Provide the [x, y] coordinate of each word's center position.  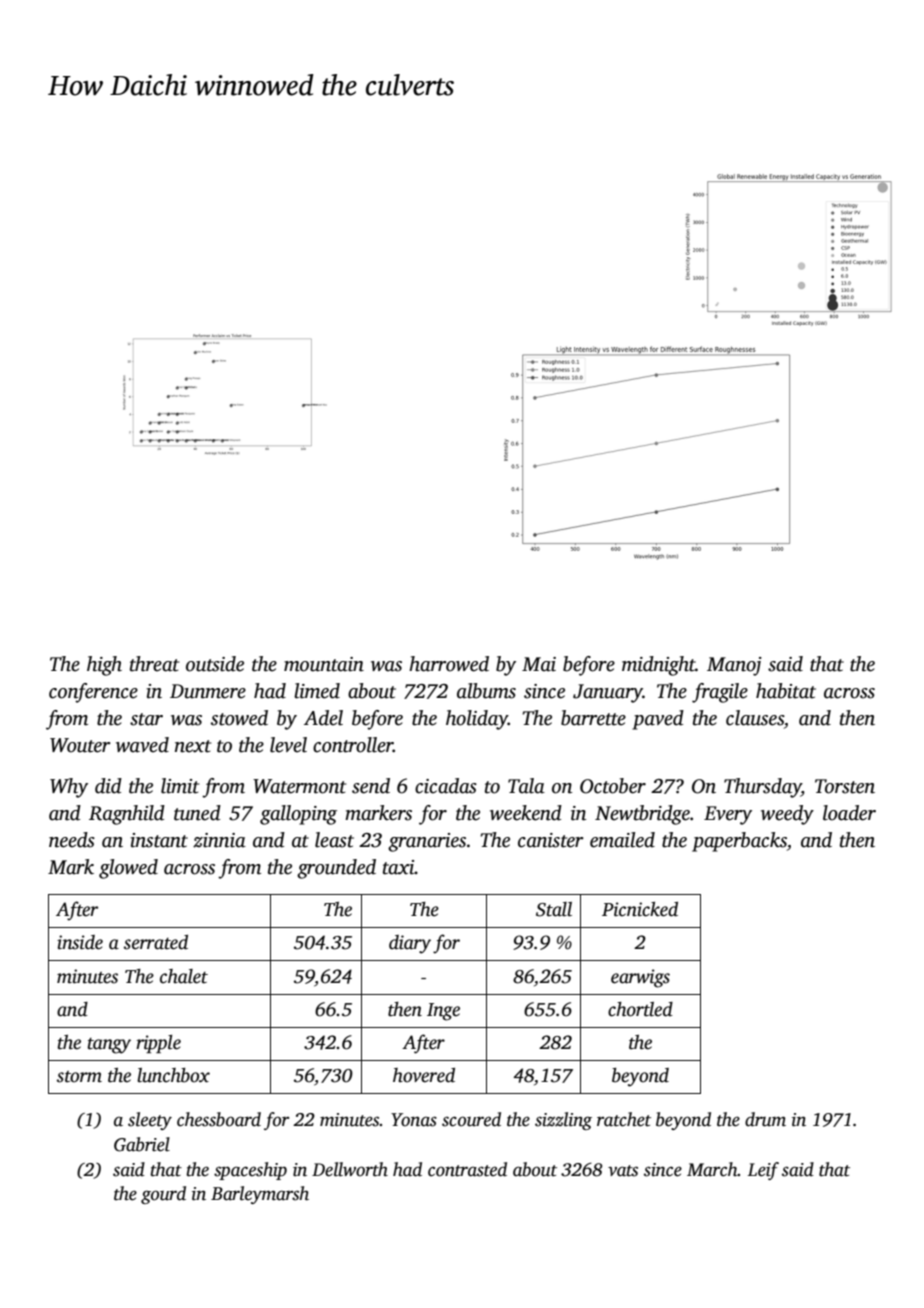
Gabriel [142, 1144]
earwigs [640, 978]
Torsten [845, 786]
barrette [593, 718]
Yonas [414, 1120]
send [371, 786]
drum [765, 1119]
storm [79, 1077]
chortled [640, 1009]
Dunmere [208, 691]
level [288, 745]
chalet [184, 976]
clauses [755, 718]
